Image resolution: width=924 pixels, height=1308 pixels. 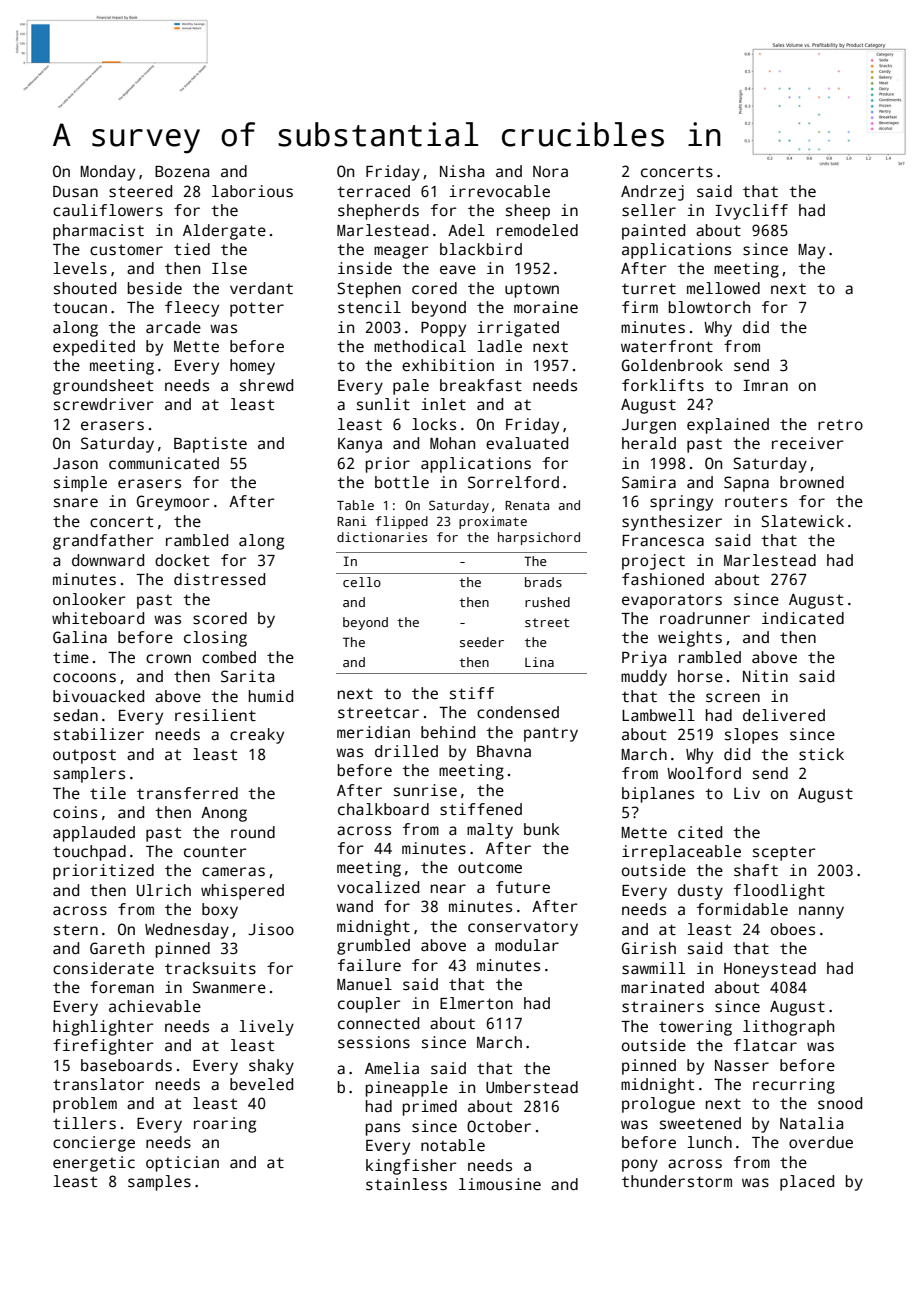 What do you see at coordinates (541, 829) in the document?
I see `bunk` at bounding box center [541, 829].
